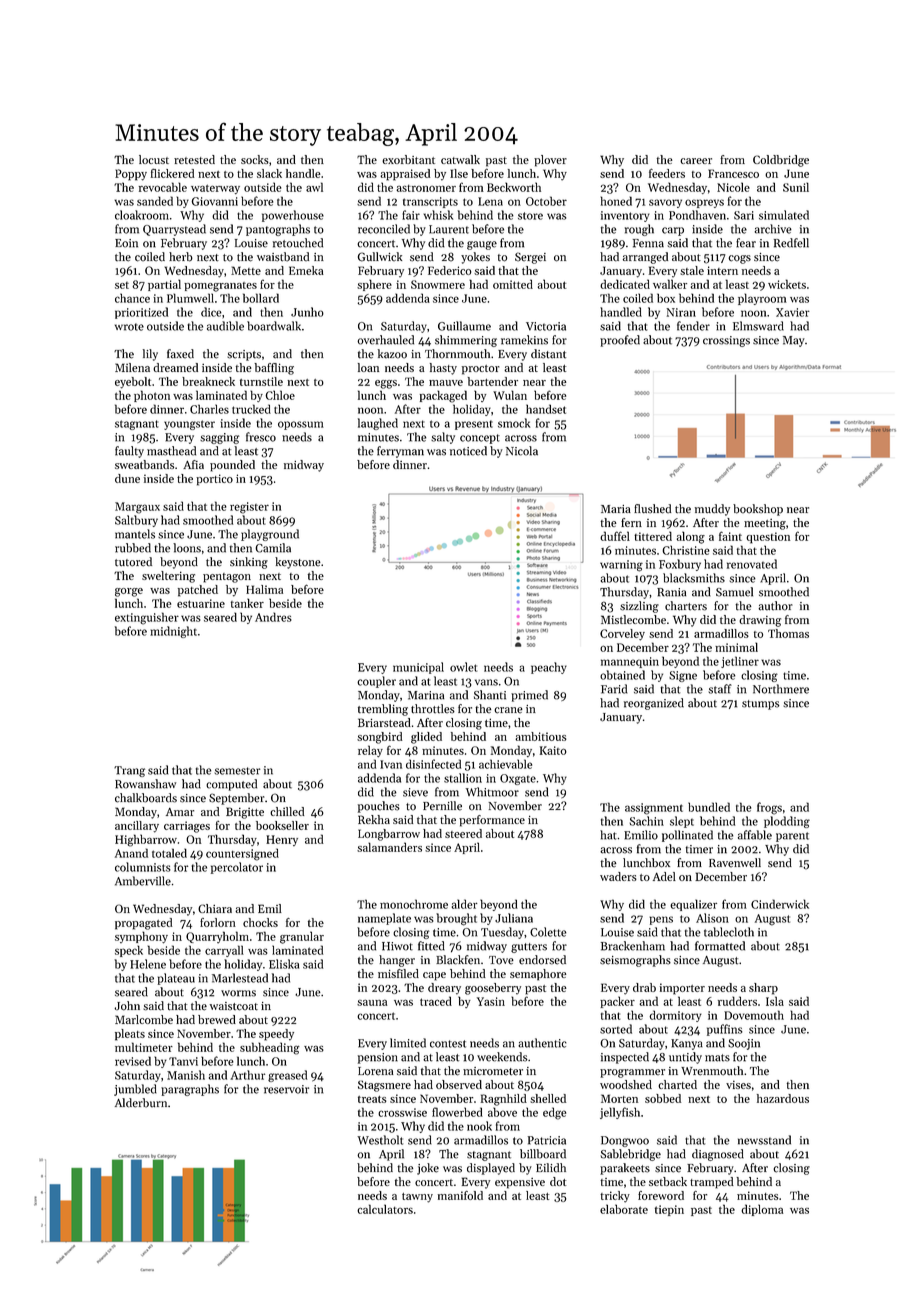  I want to click on feeders, so click(667, 173).
